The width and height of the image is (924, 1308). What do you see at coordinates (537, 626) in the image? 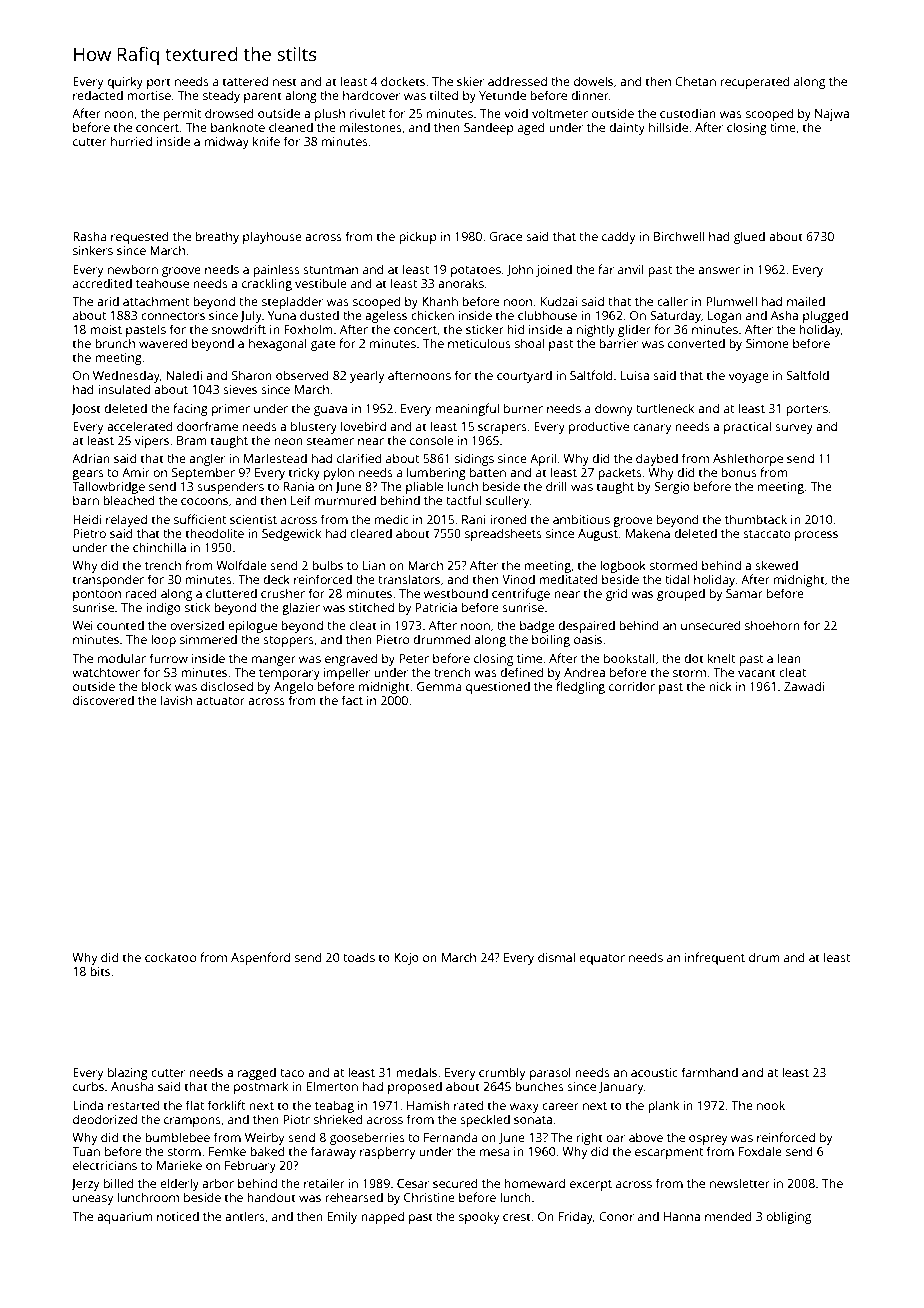
I see `badge` at bounding box center [537, 626].
